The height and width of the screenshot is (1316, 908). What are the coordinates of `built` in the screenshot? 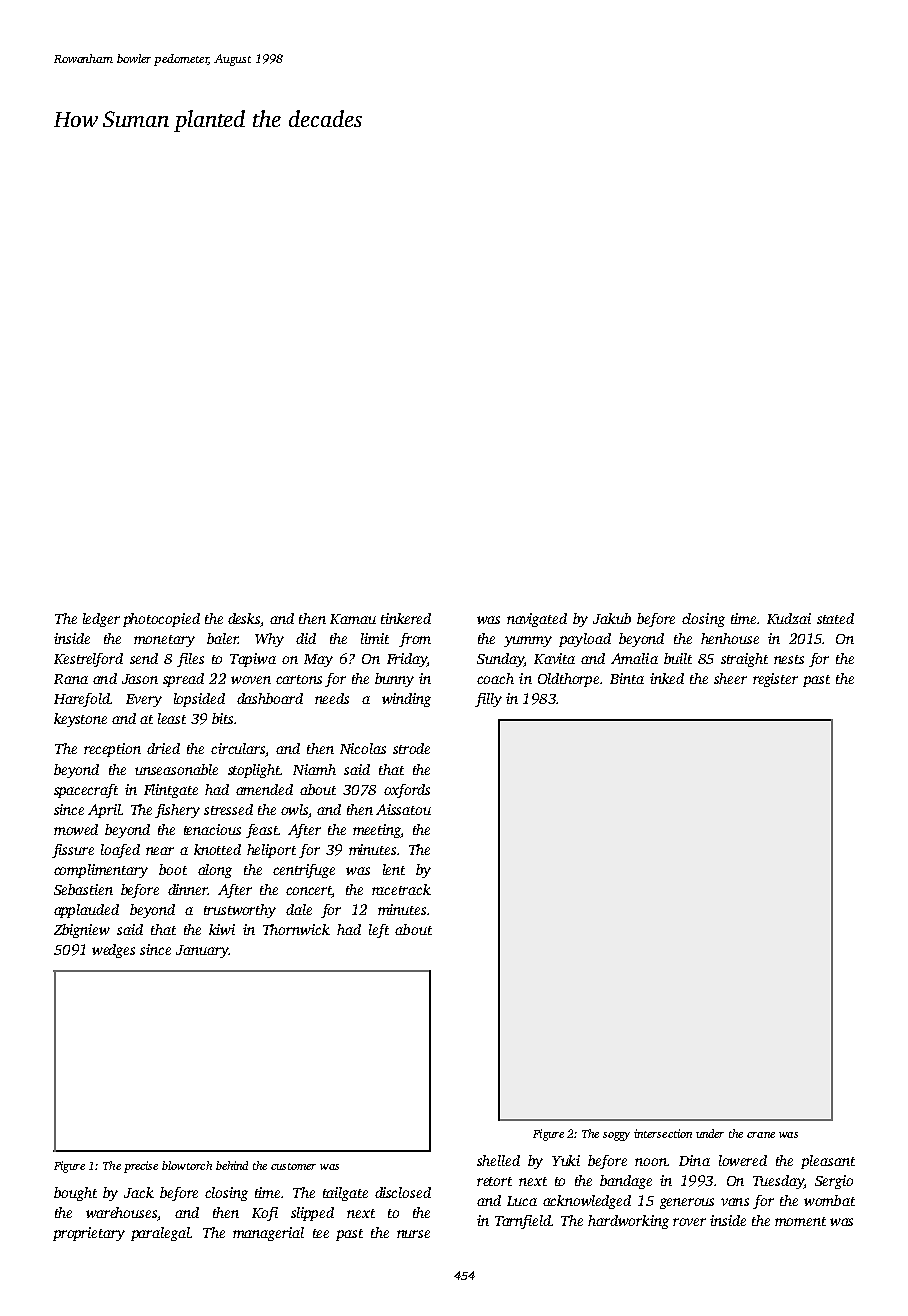 It's located at (678, 658).
